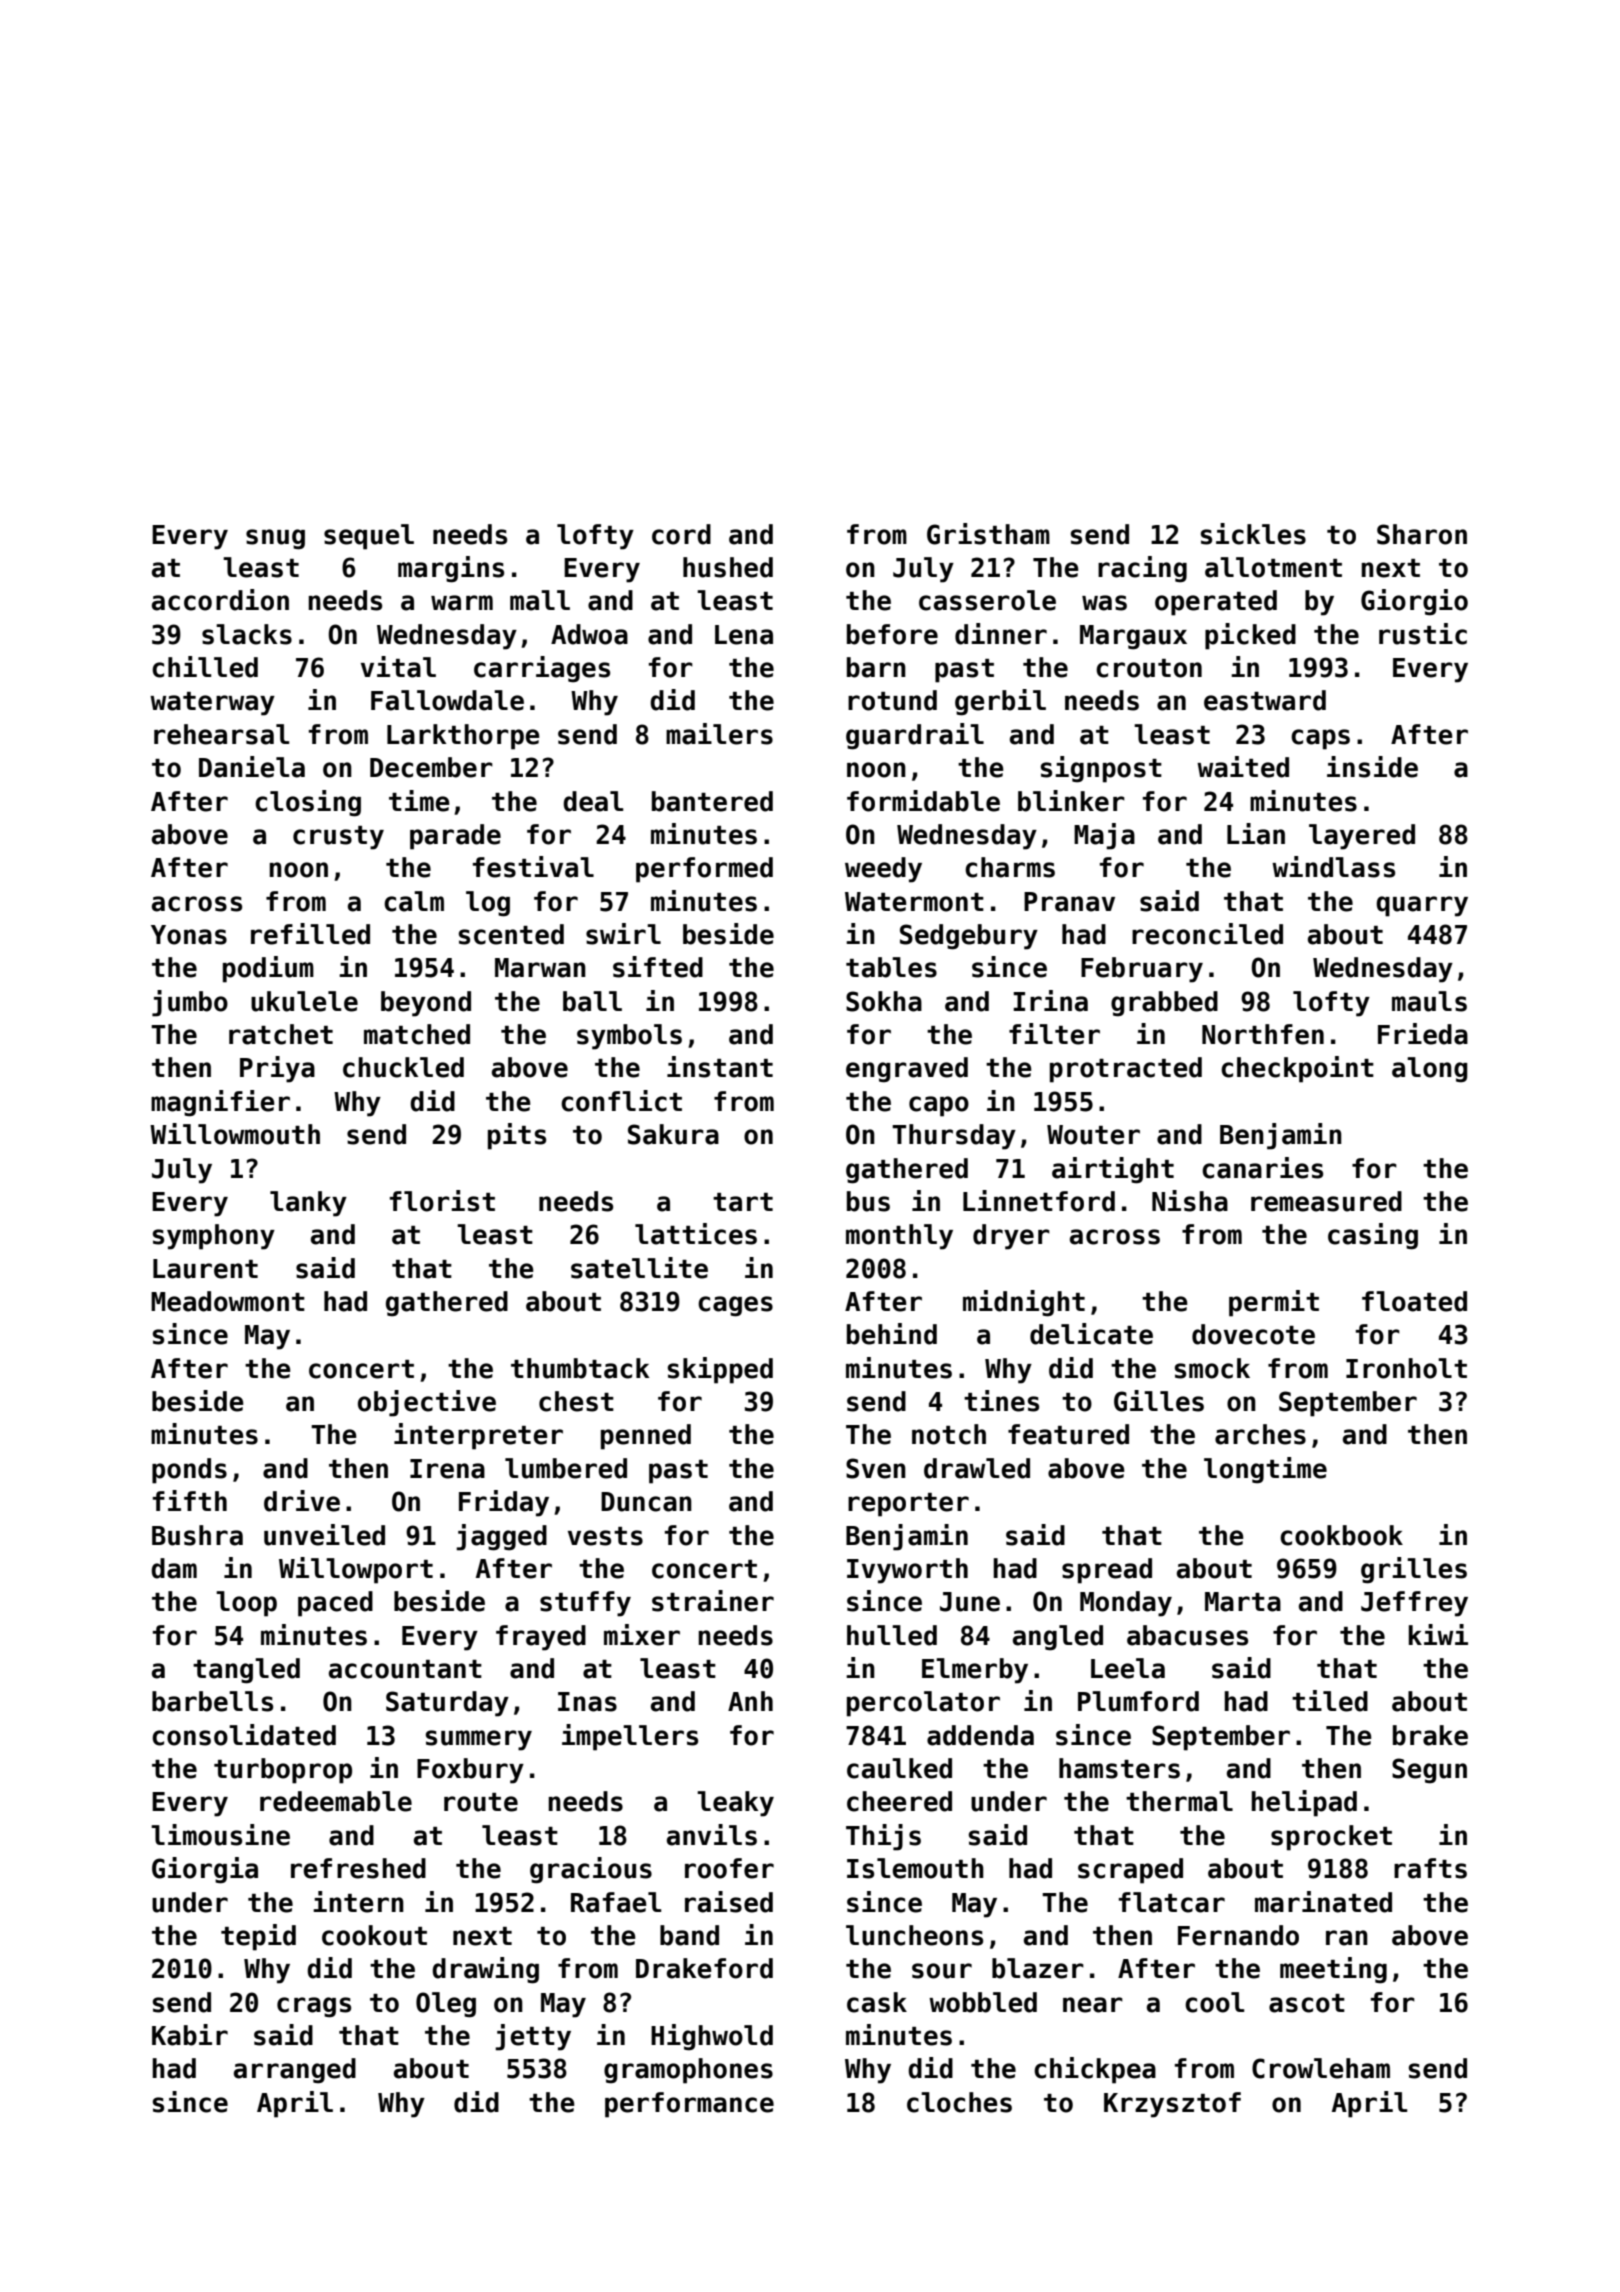 The height and width of the page is (2292, 1620). What do you see at coordinates (735, 1306) in the page?
I see `cages` at bounding box center [735, 1306].
